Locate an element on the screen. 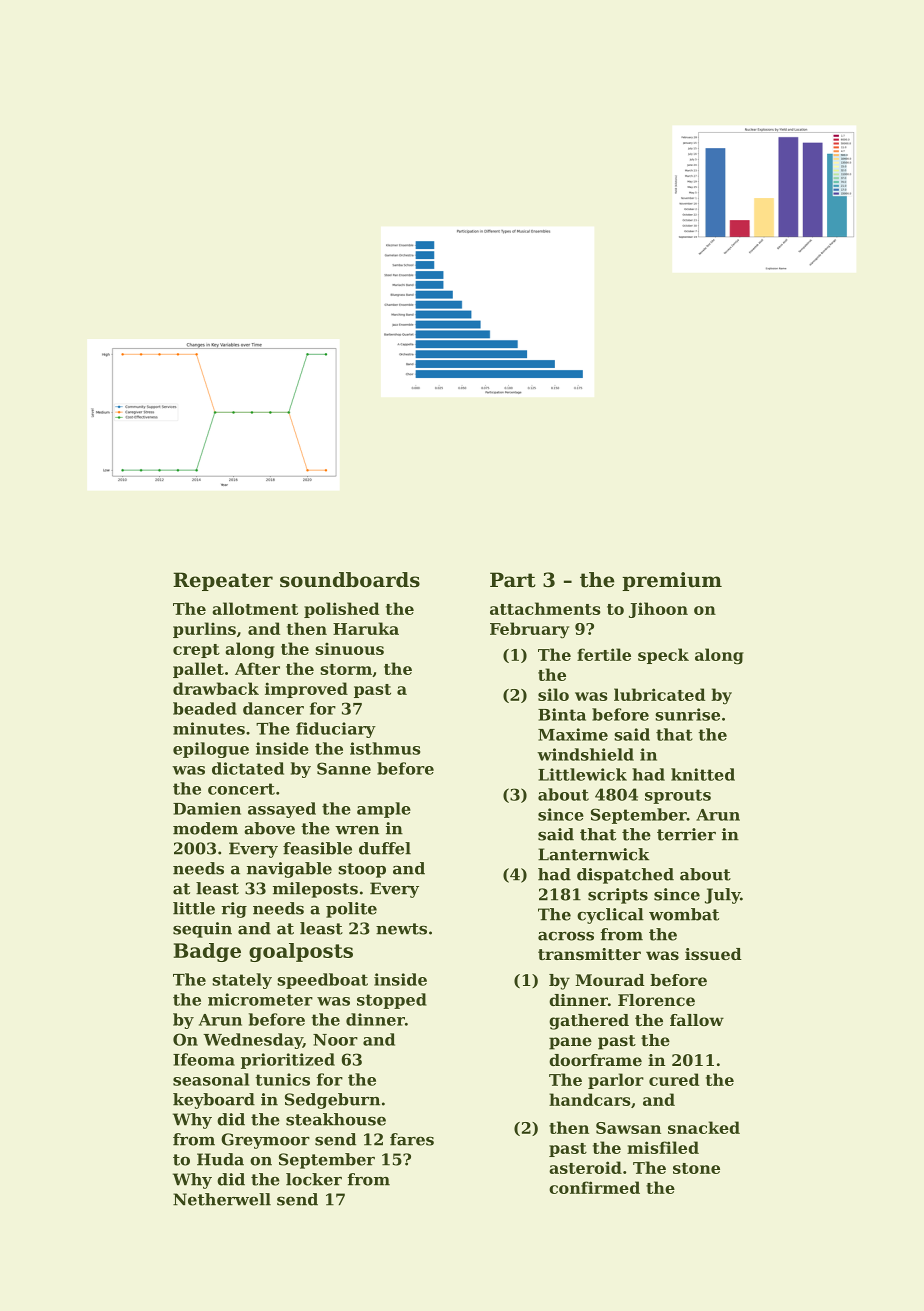 Image resolution: width=924 pixels, height=1311 pixels. Huda is located at coordinates (220, 1159).
